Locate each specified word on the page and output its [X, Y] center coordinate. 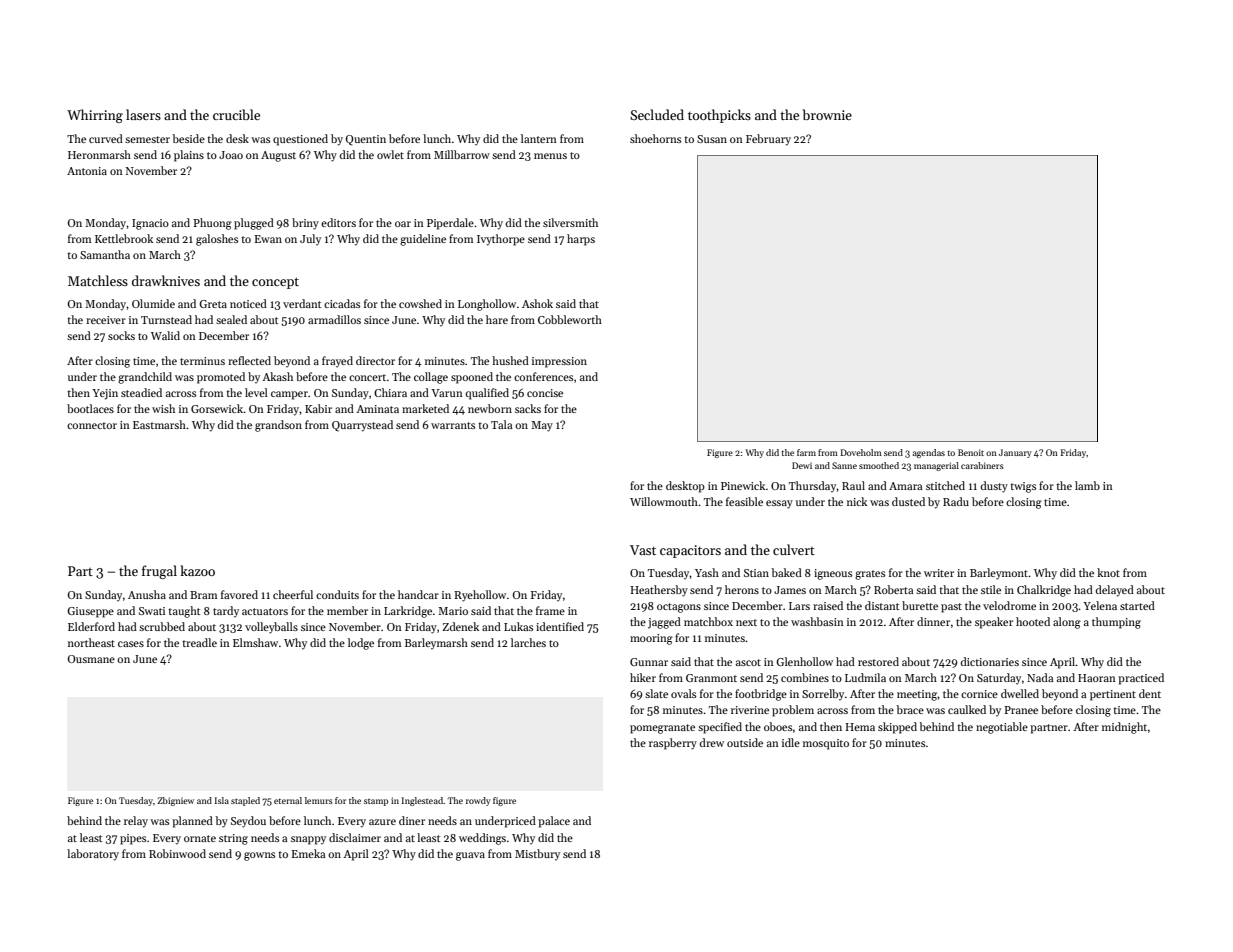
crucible [236, 114]
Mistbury [537, 854]
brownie [827, 114]
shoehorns [655, 138]
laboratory [93, 855]
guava [470, 856]
